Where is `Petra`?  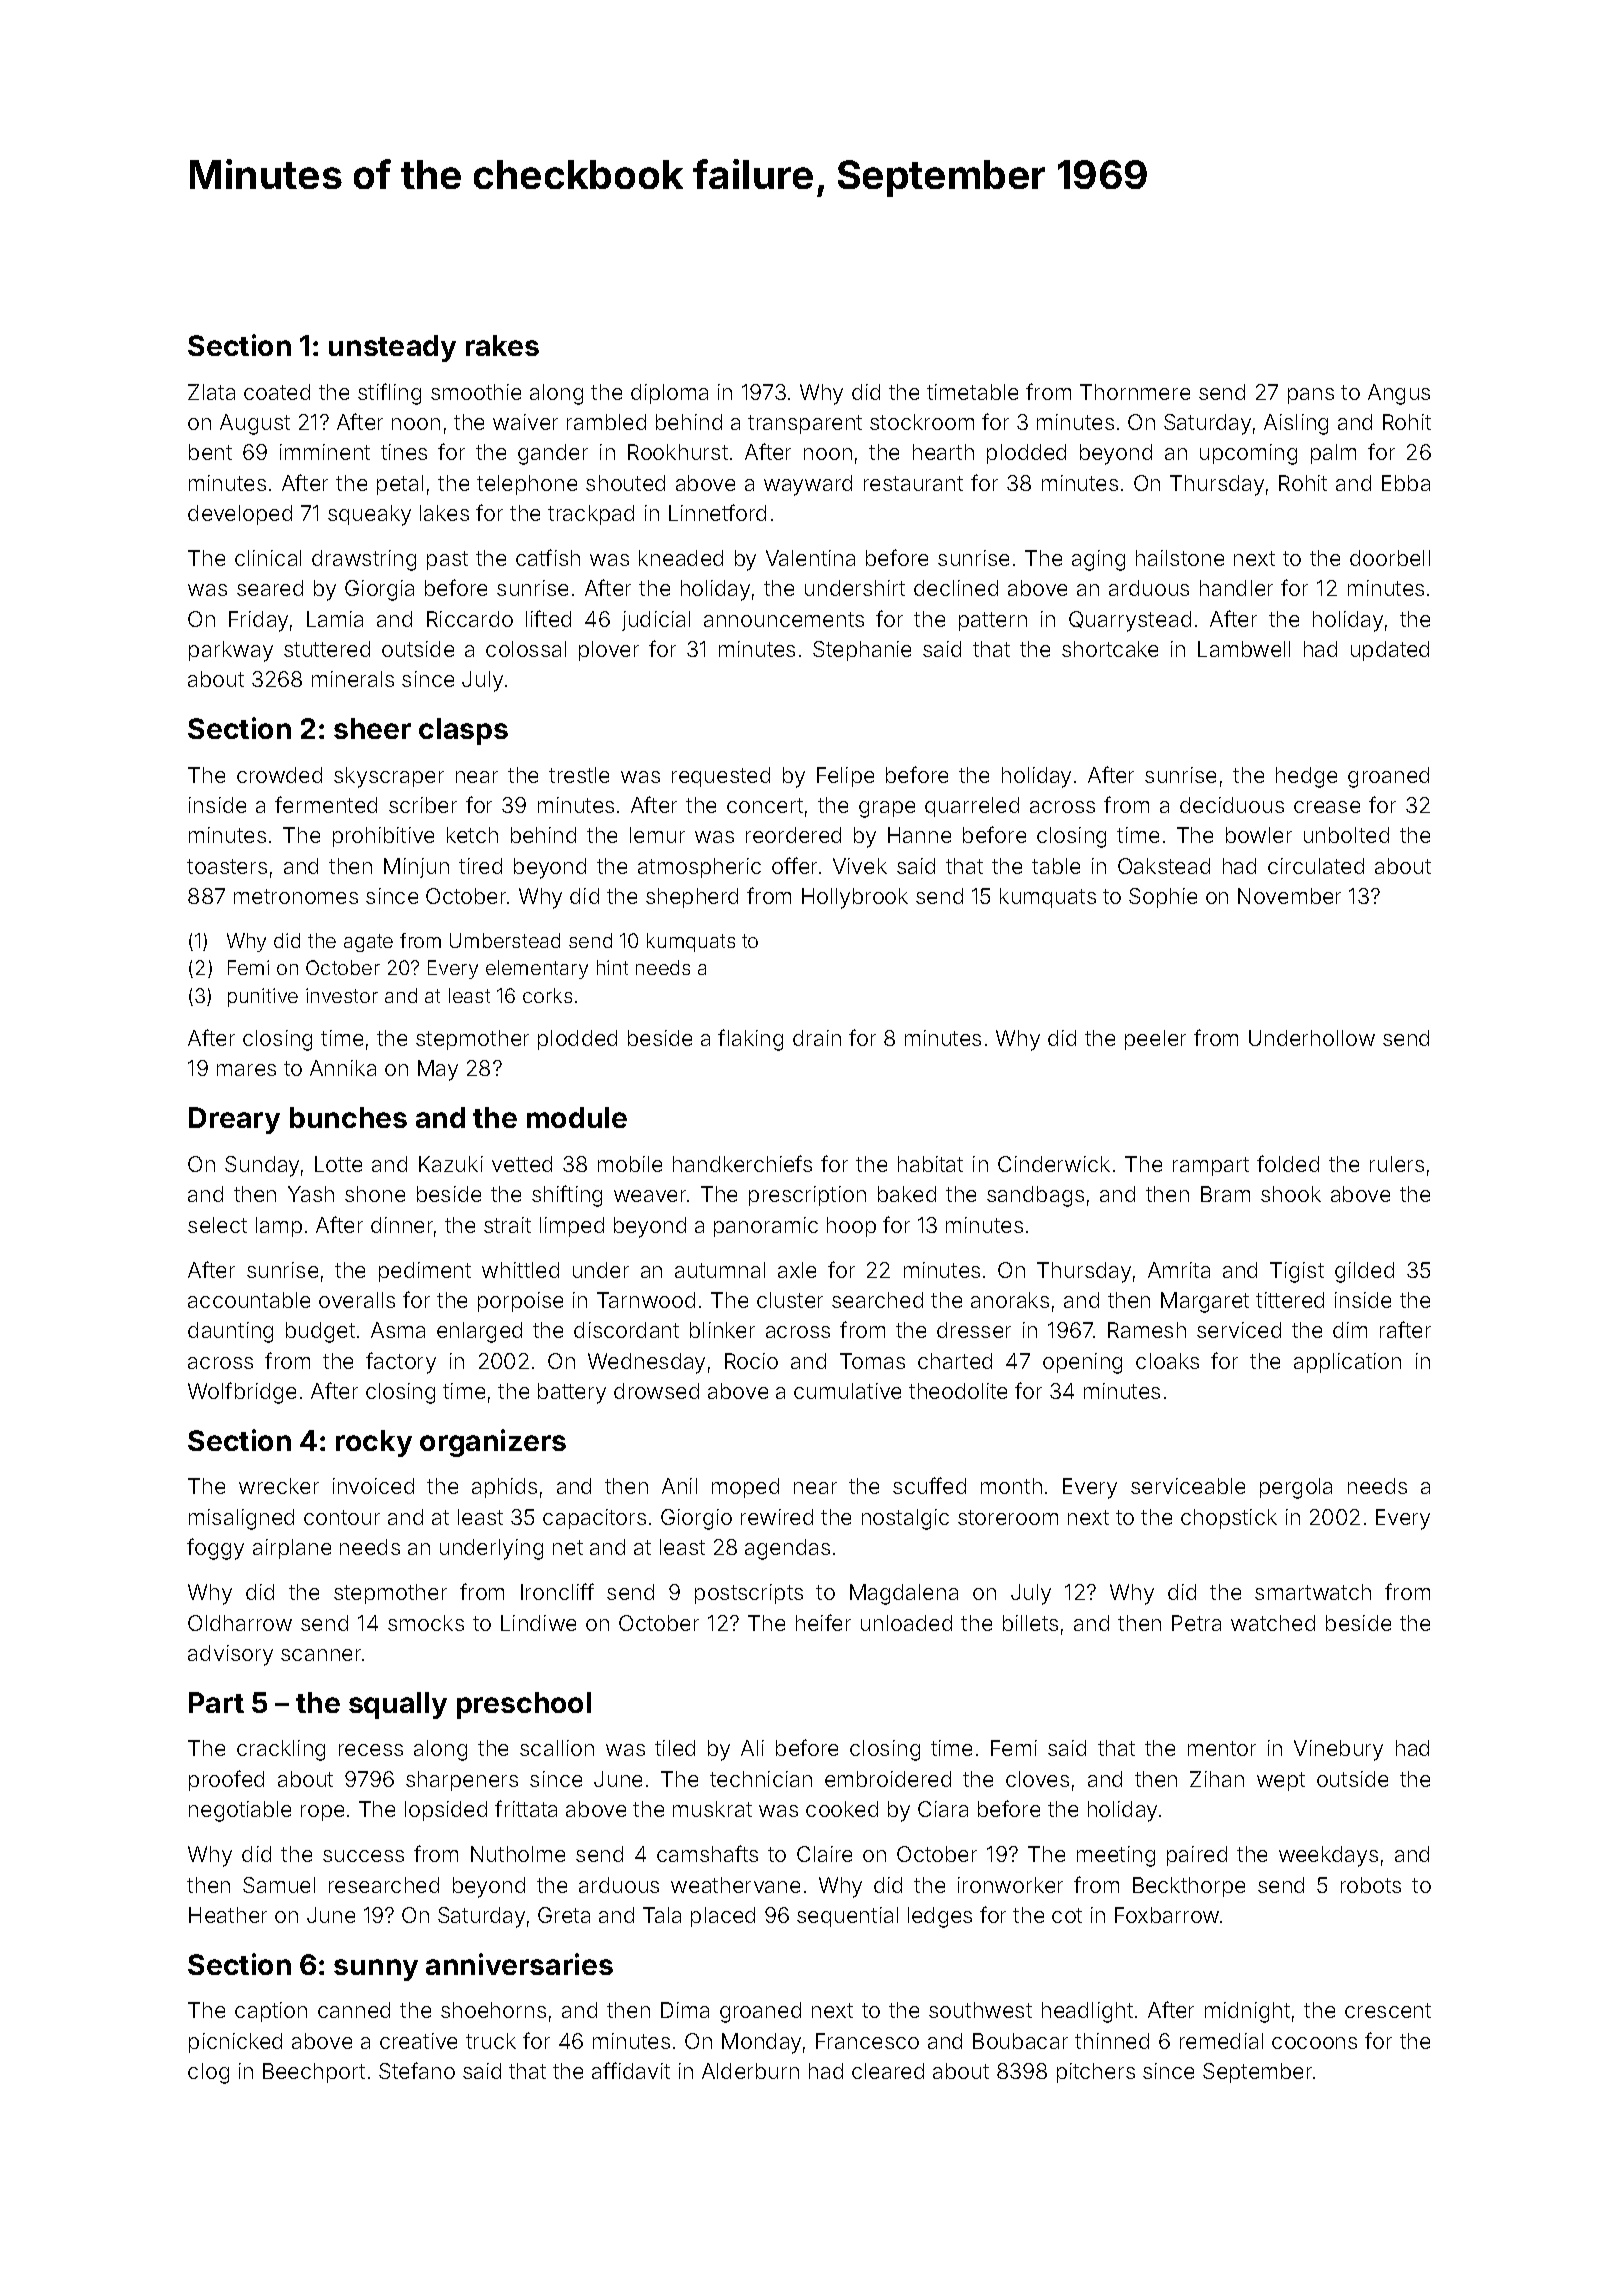
Petra is located at coordinates (1196, 1623).
